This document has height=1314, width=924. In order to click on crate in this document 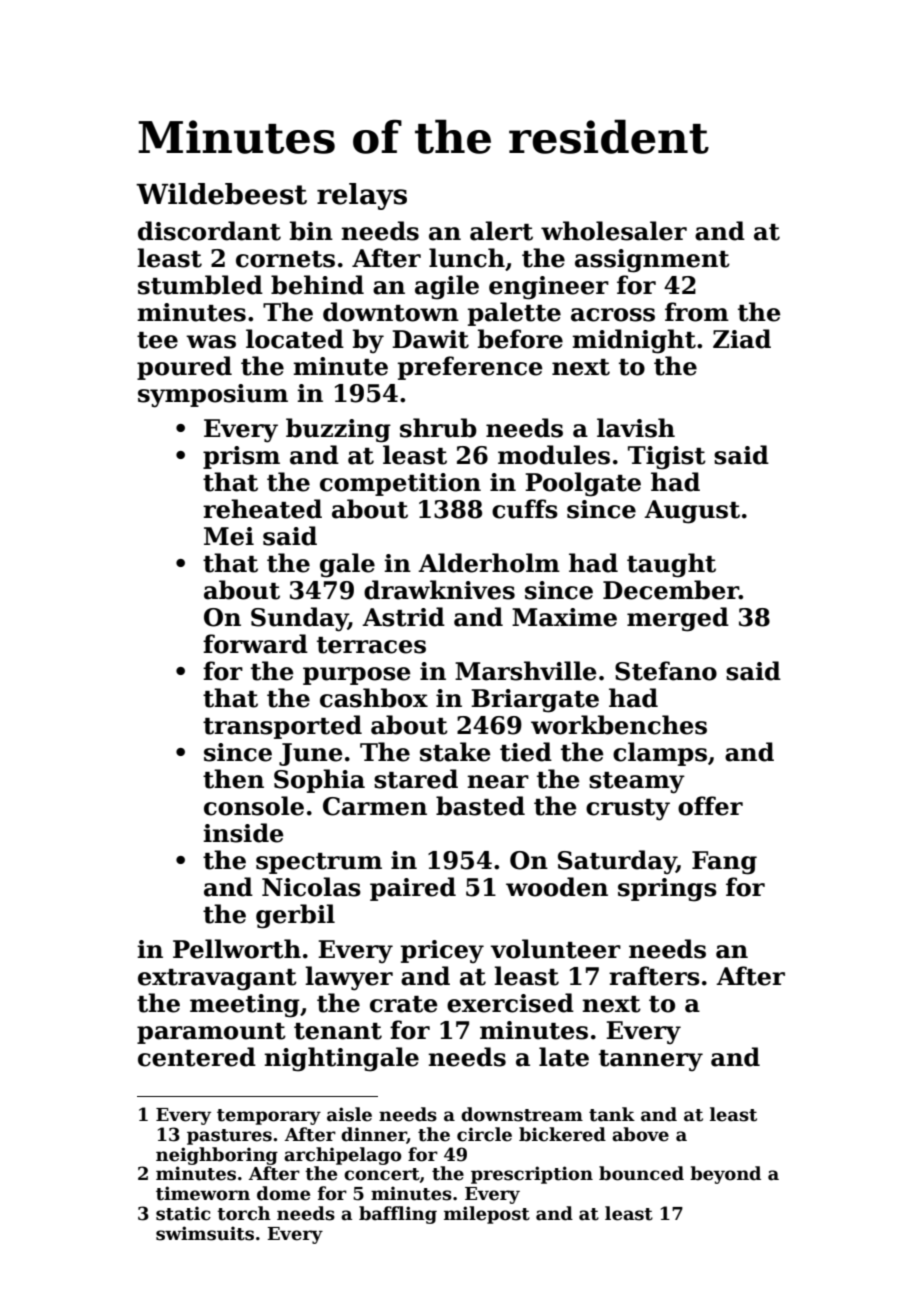, I will do `click(404, 1004)`.
